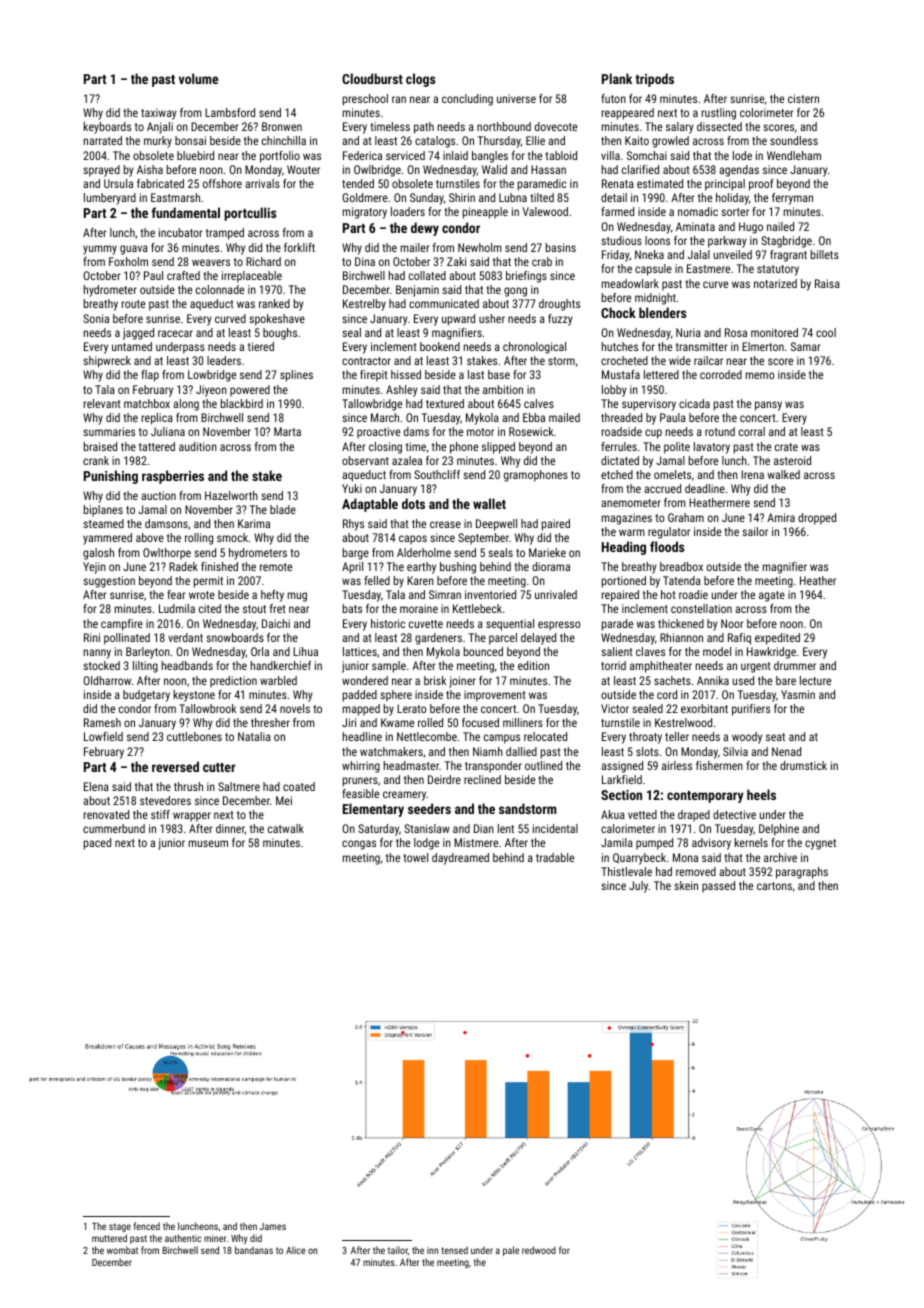  Describe the element at coordinates (772, 596) in the screenshot. I see `agate` at that location.
